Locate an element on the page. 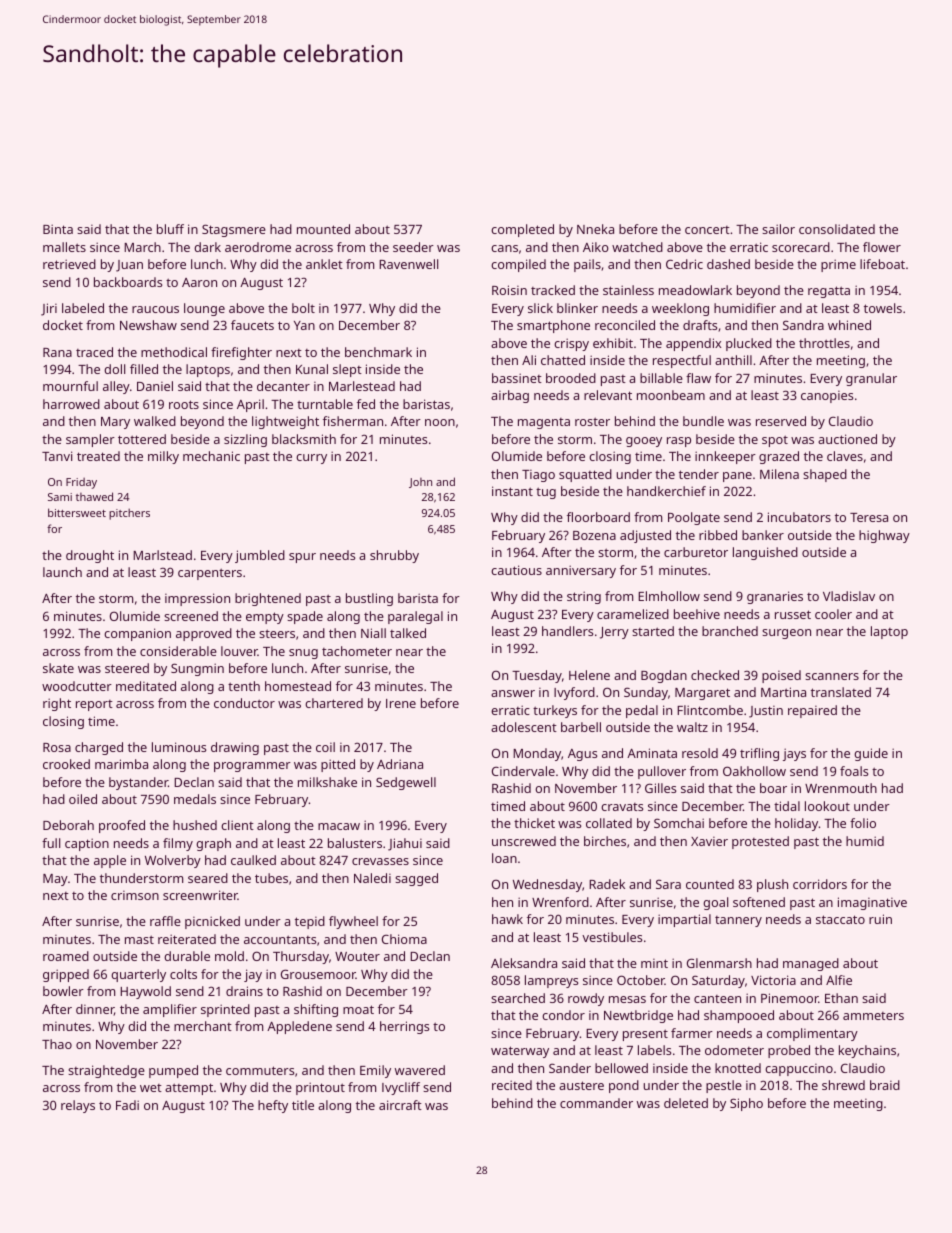 This page has height=1233, width=952. recited is located at coordinates (512, 1085).
